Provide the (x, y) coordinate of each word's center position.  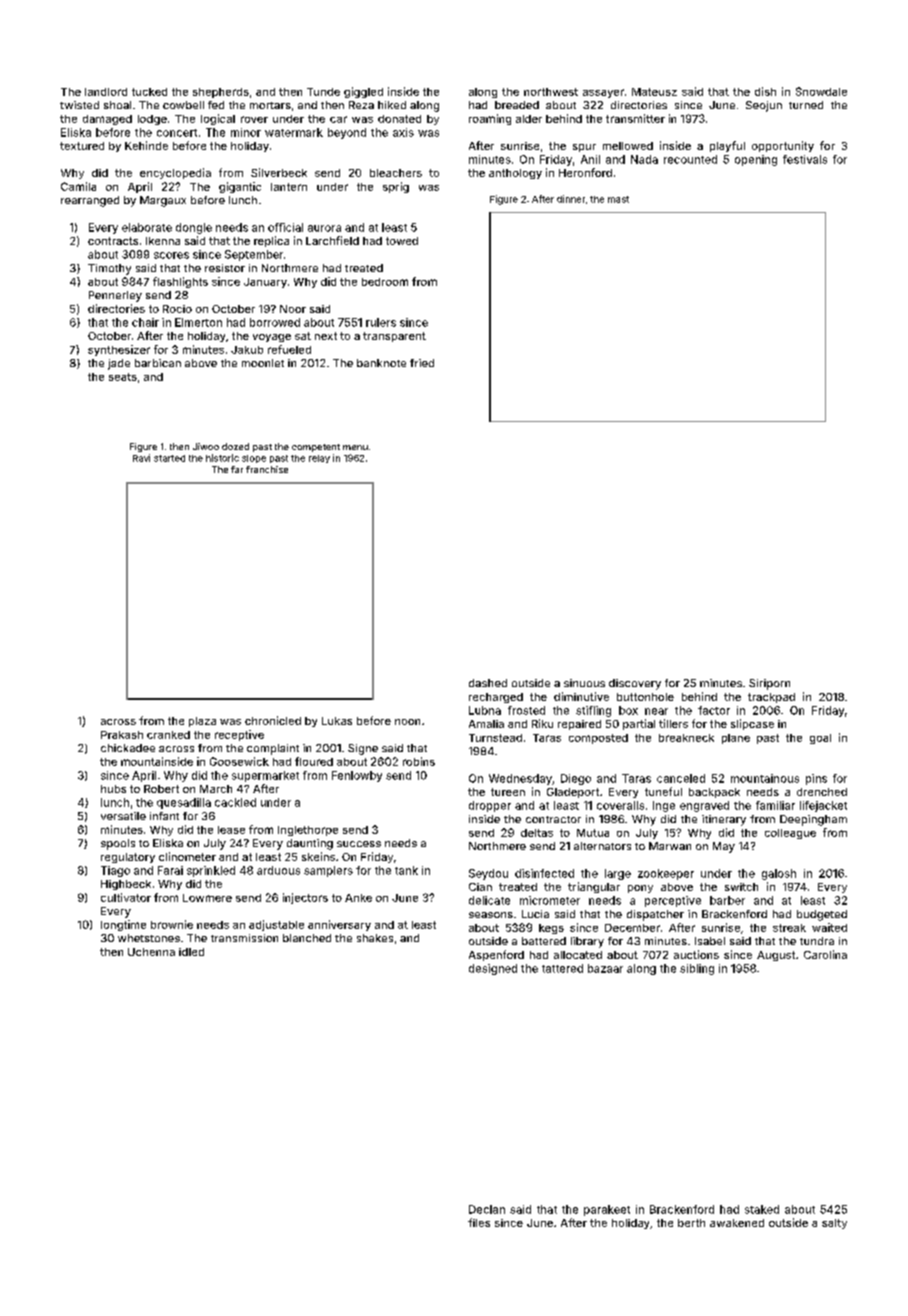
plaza (202, 722)
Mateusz (654, 92)
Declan (487, 1209)
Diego (576, 779)
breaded (517, 105)
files (479, 1222)
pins (816, 779)
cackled (235, 802)
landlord (106, 92)
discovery (635, 684)
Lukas (337, 721)
